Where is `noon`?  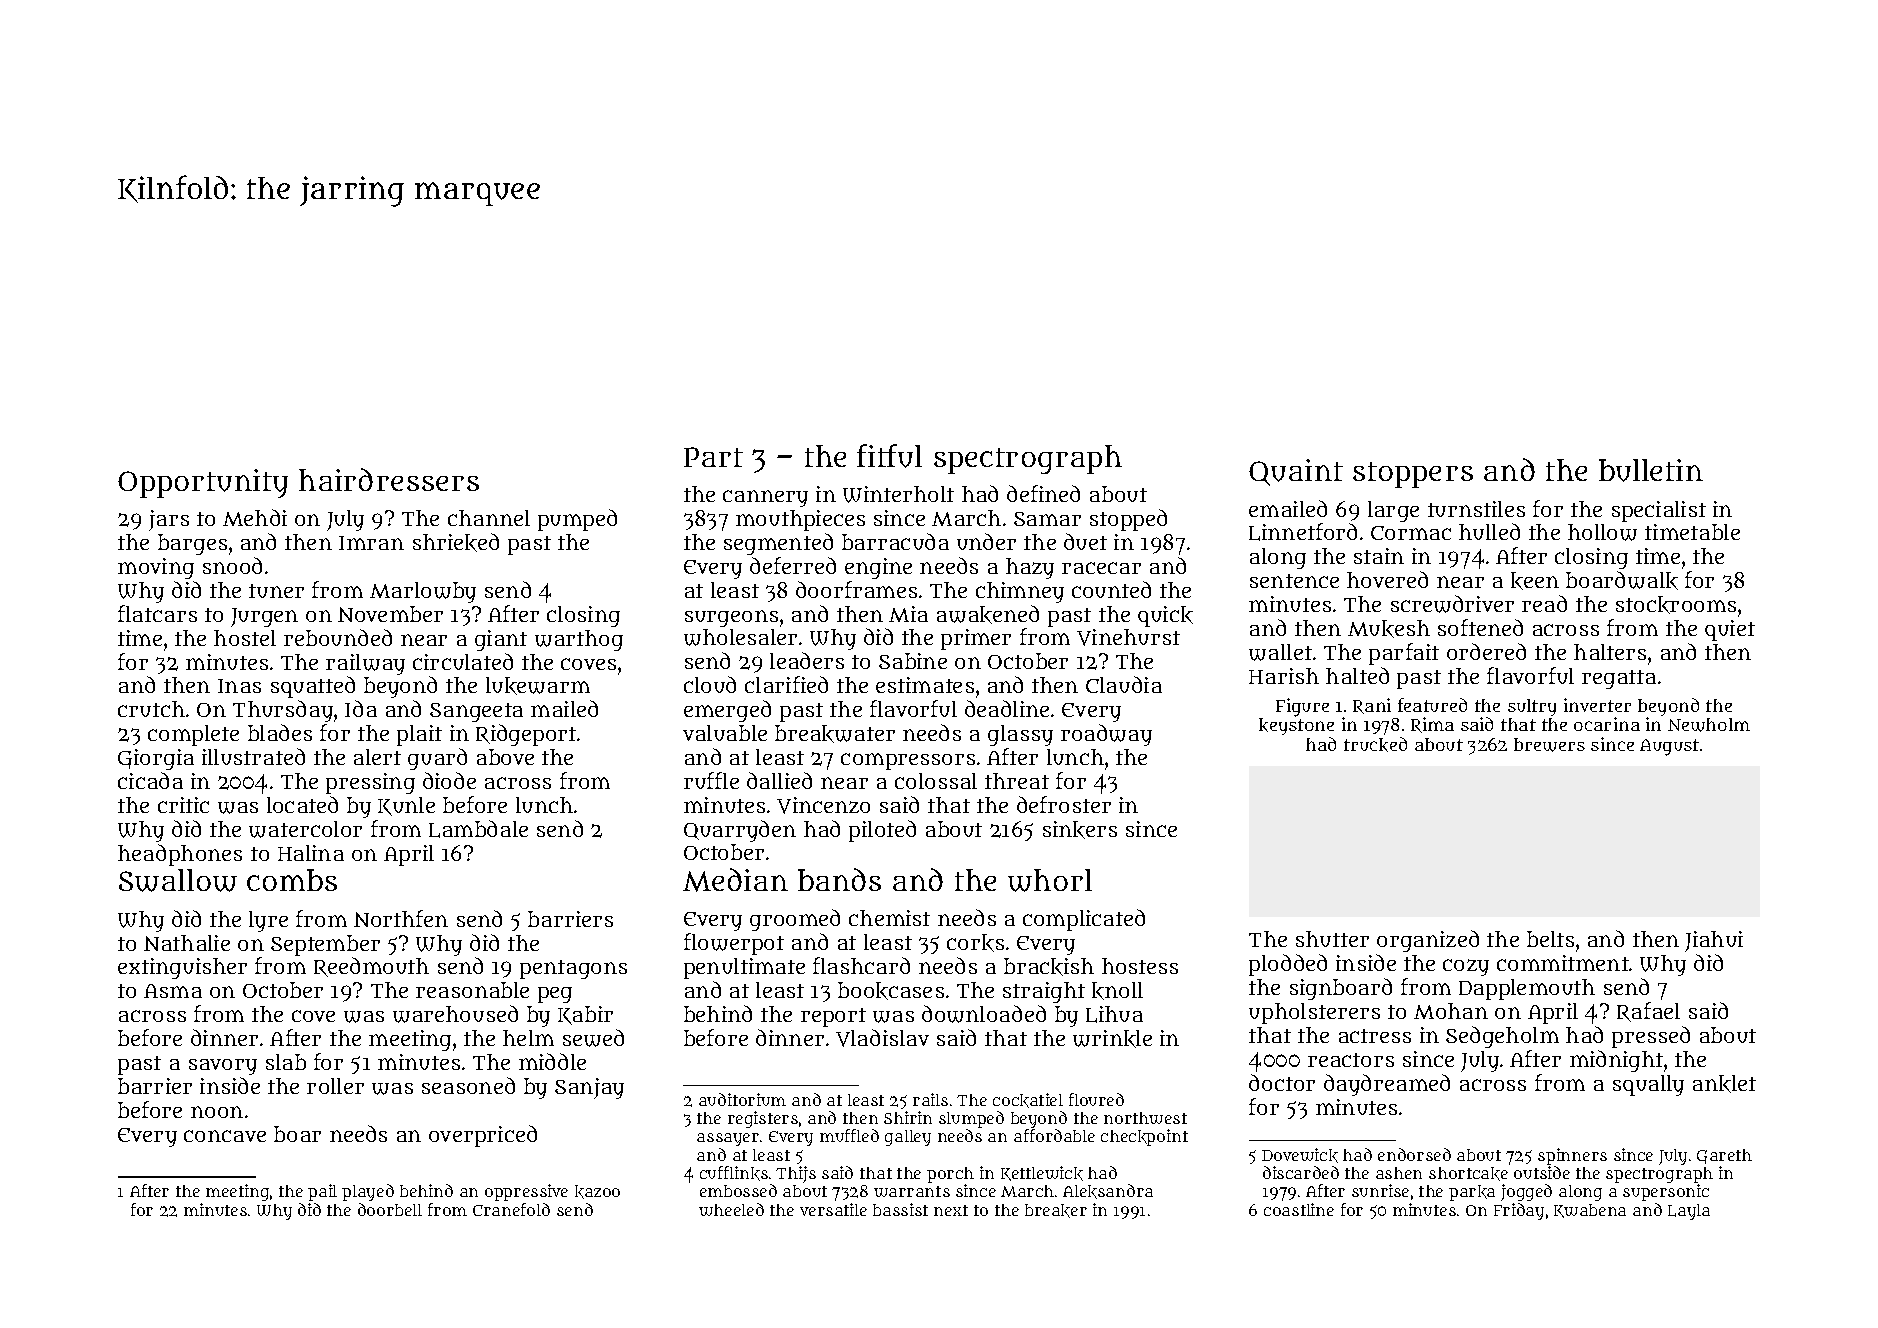
noon is located at coordinates (217, 1112).
